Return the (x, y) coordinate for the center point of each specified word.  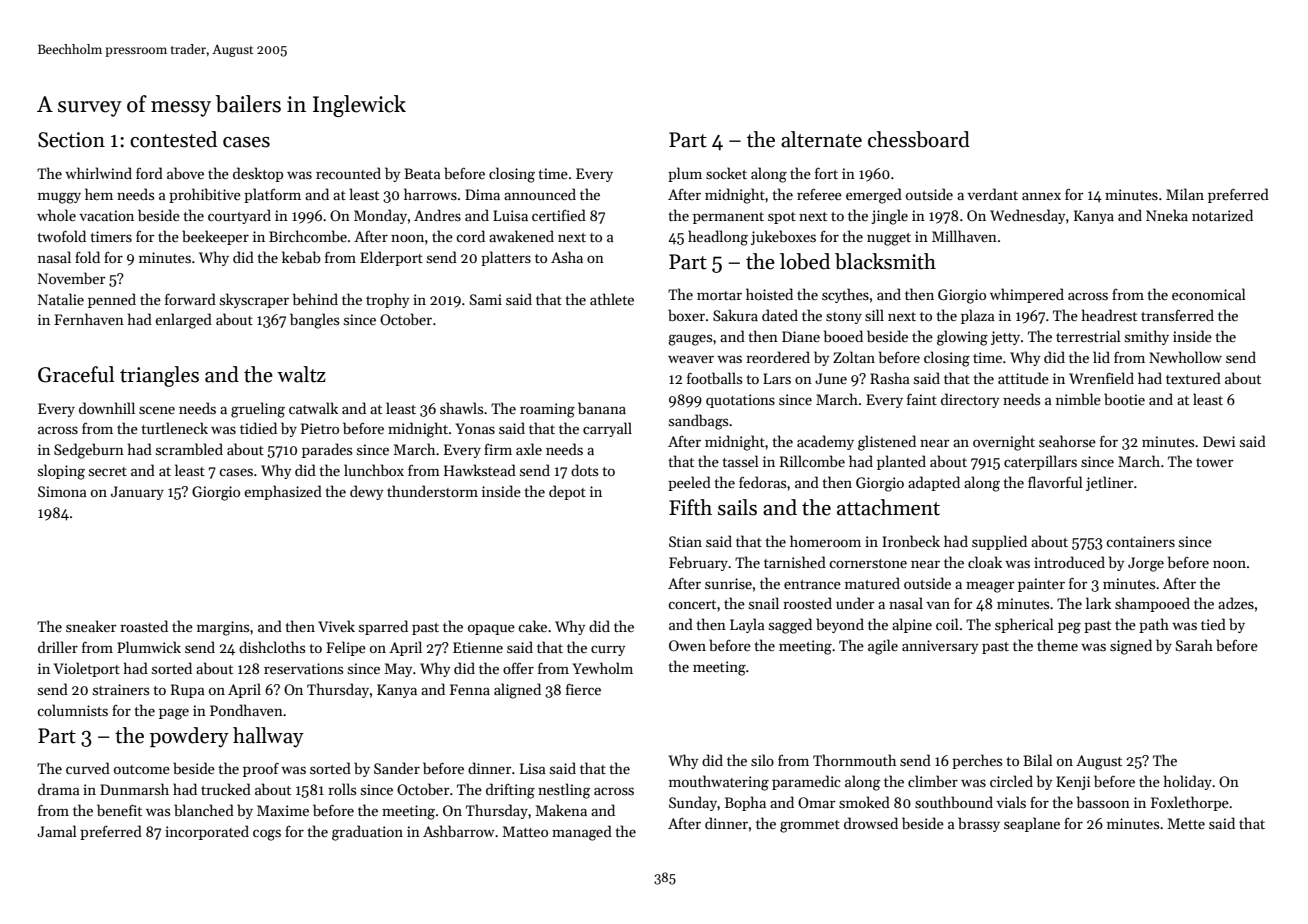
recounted (348, 173)
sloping (61, 472)
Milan (1185, 194)
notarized (1222, 215)
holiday (1188, 782)
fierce (583, 689)
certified (559, 215)
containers (1140, 541)
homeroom (825, 541)
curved (88, 768)
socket (726, 173)
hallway (268, 737)
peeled (689, 483)
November (71, 278)
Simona (62, 491)
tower (1214, 462)
